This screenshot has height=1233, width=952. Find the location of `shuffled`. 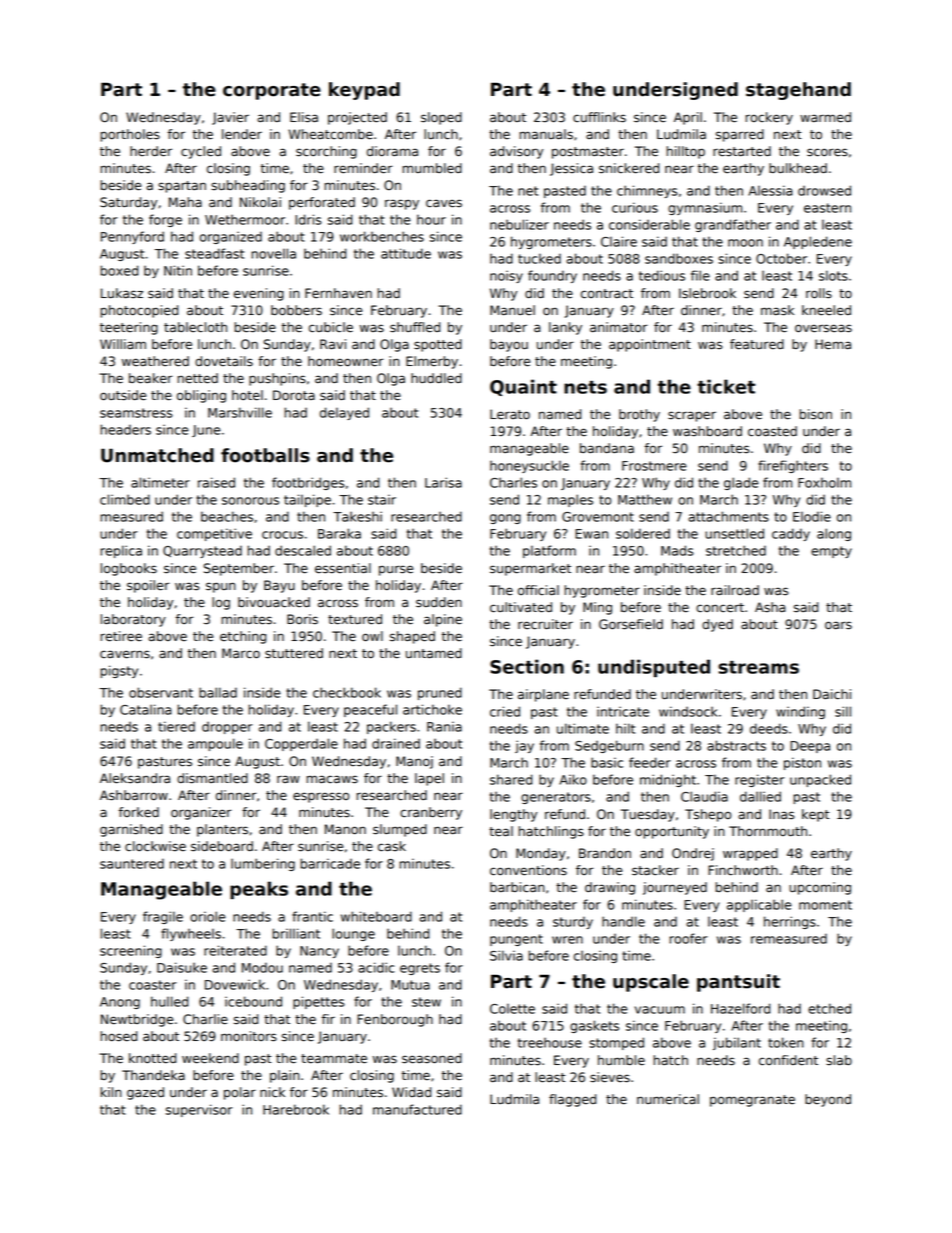

shuffled is located at coordinates (415, 327).
